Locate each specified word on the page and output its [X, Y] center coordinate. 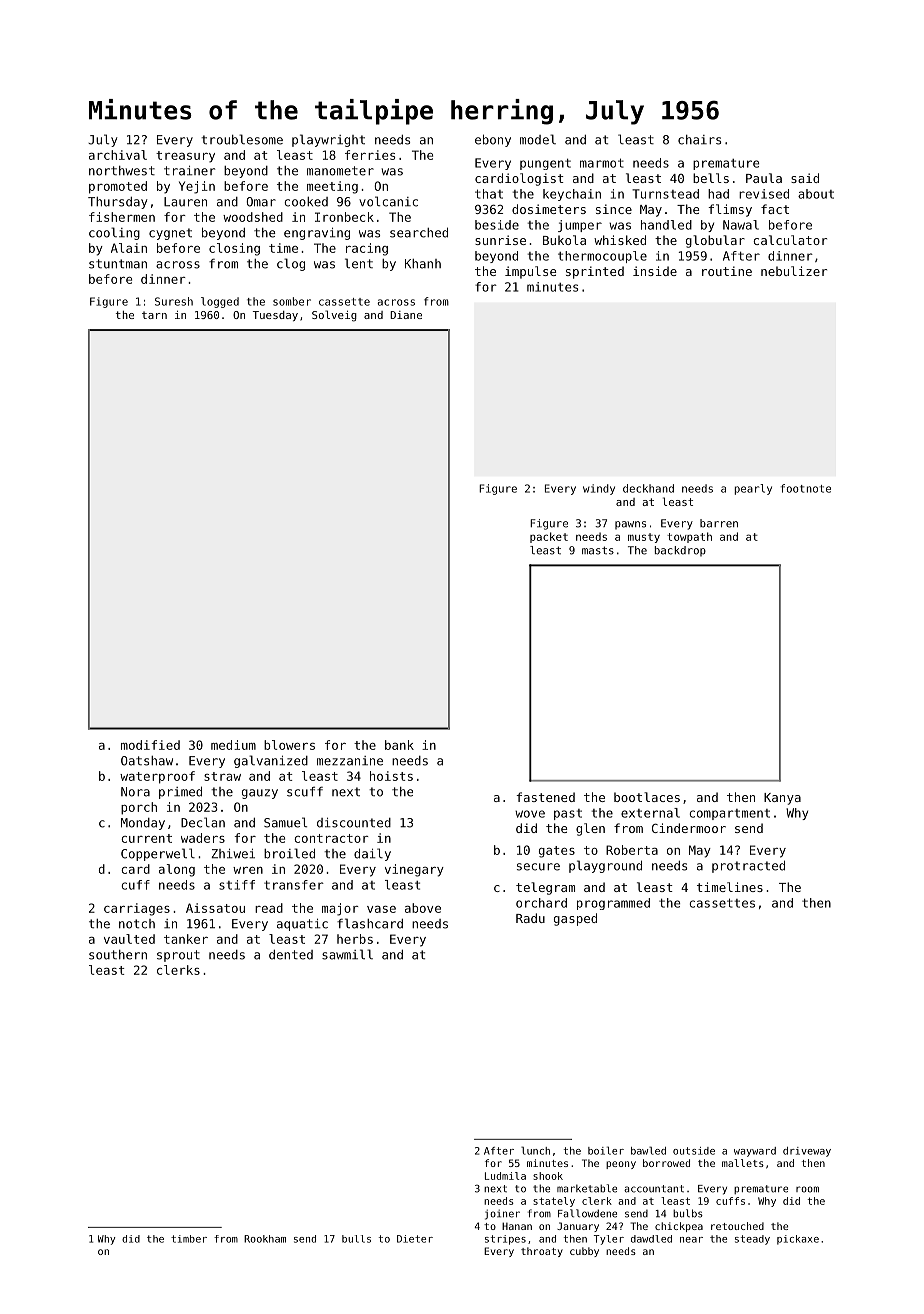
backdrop [680, 551]
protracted [748, 866]
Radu [530, 918]
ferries [370, 155]
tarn [154, 315]
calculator [790, 240]
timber [189, 1239]
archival [118, 155]
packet [549, 537]
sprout [178, 956]
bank [399, 745]
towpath [689, 537]
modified [150, 745]
